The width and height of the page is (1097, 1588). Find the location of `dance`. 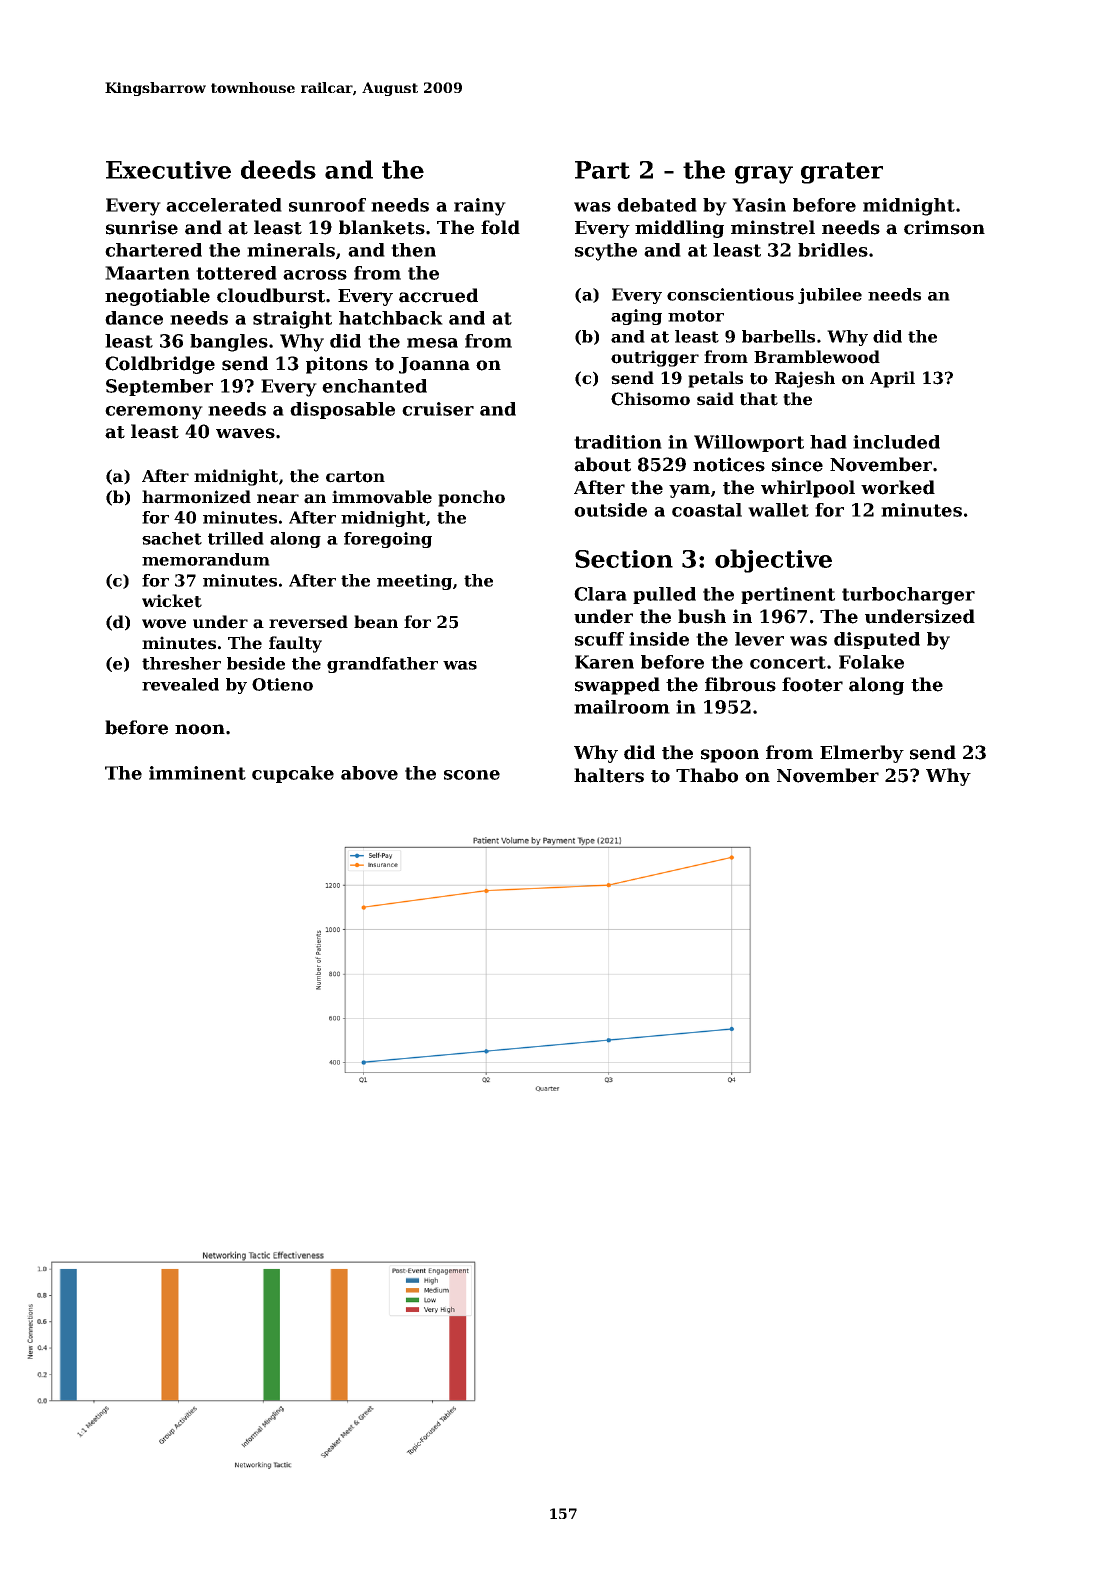

dance is located at coordinates (134, 318).
